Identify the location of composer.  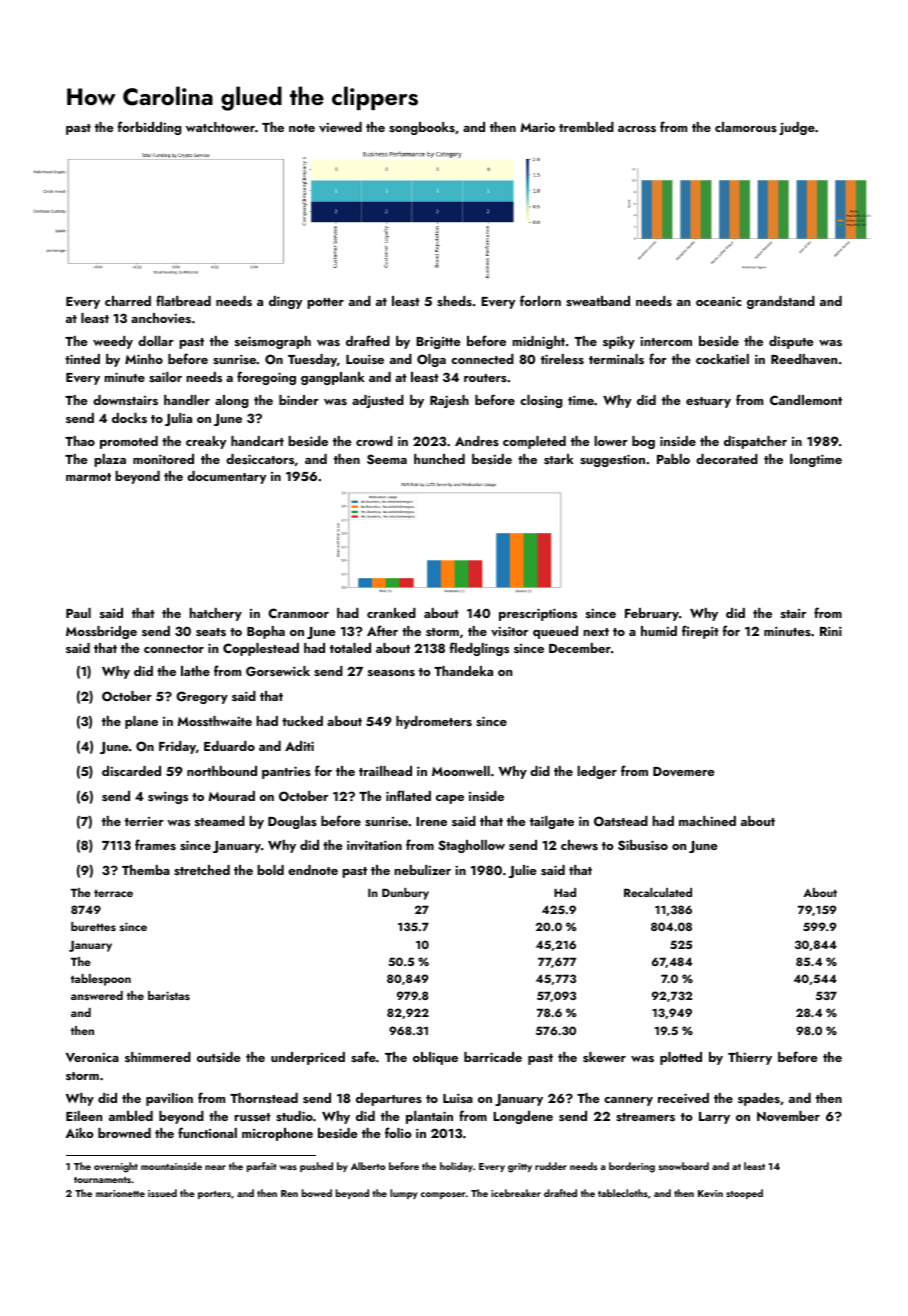
(443, 1195).
